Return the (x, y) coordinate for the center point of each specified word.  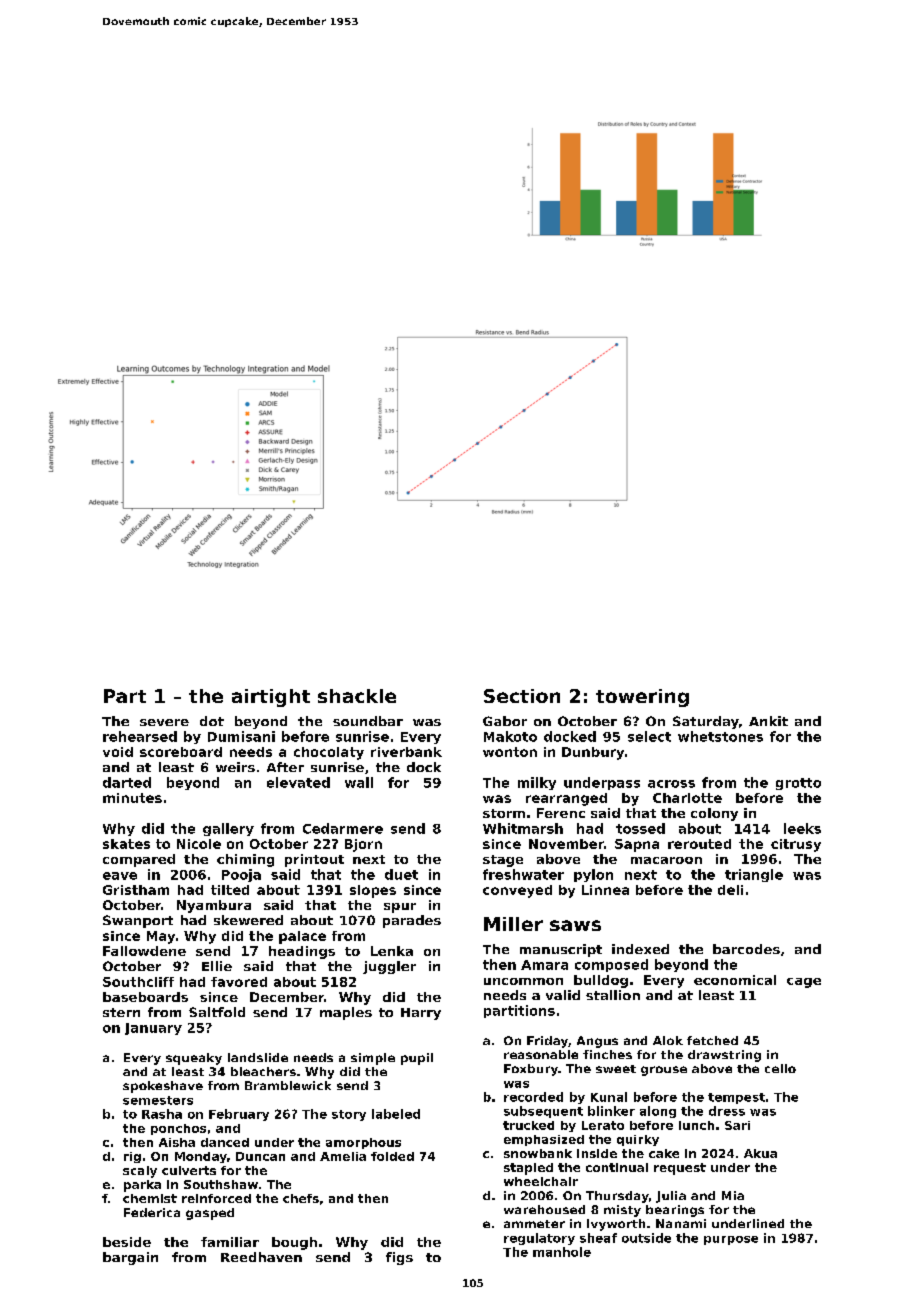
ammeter (534, 1224)
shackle (357, 696)
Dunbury (593, 753)
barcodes (746, 949)
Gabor (505, 721)
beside (127, 1242)
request (680, 1169)
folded (392, 1156)
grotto (798, 784)
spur (400, 908)
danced (225, 1142)
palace (302, 937)
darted (127, 782)
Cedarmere (343, 828)
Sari (737, 1125)
